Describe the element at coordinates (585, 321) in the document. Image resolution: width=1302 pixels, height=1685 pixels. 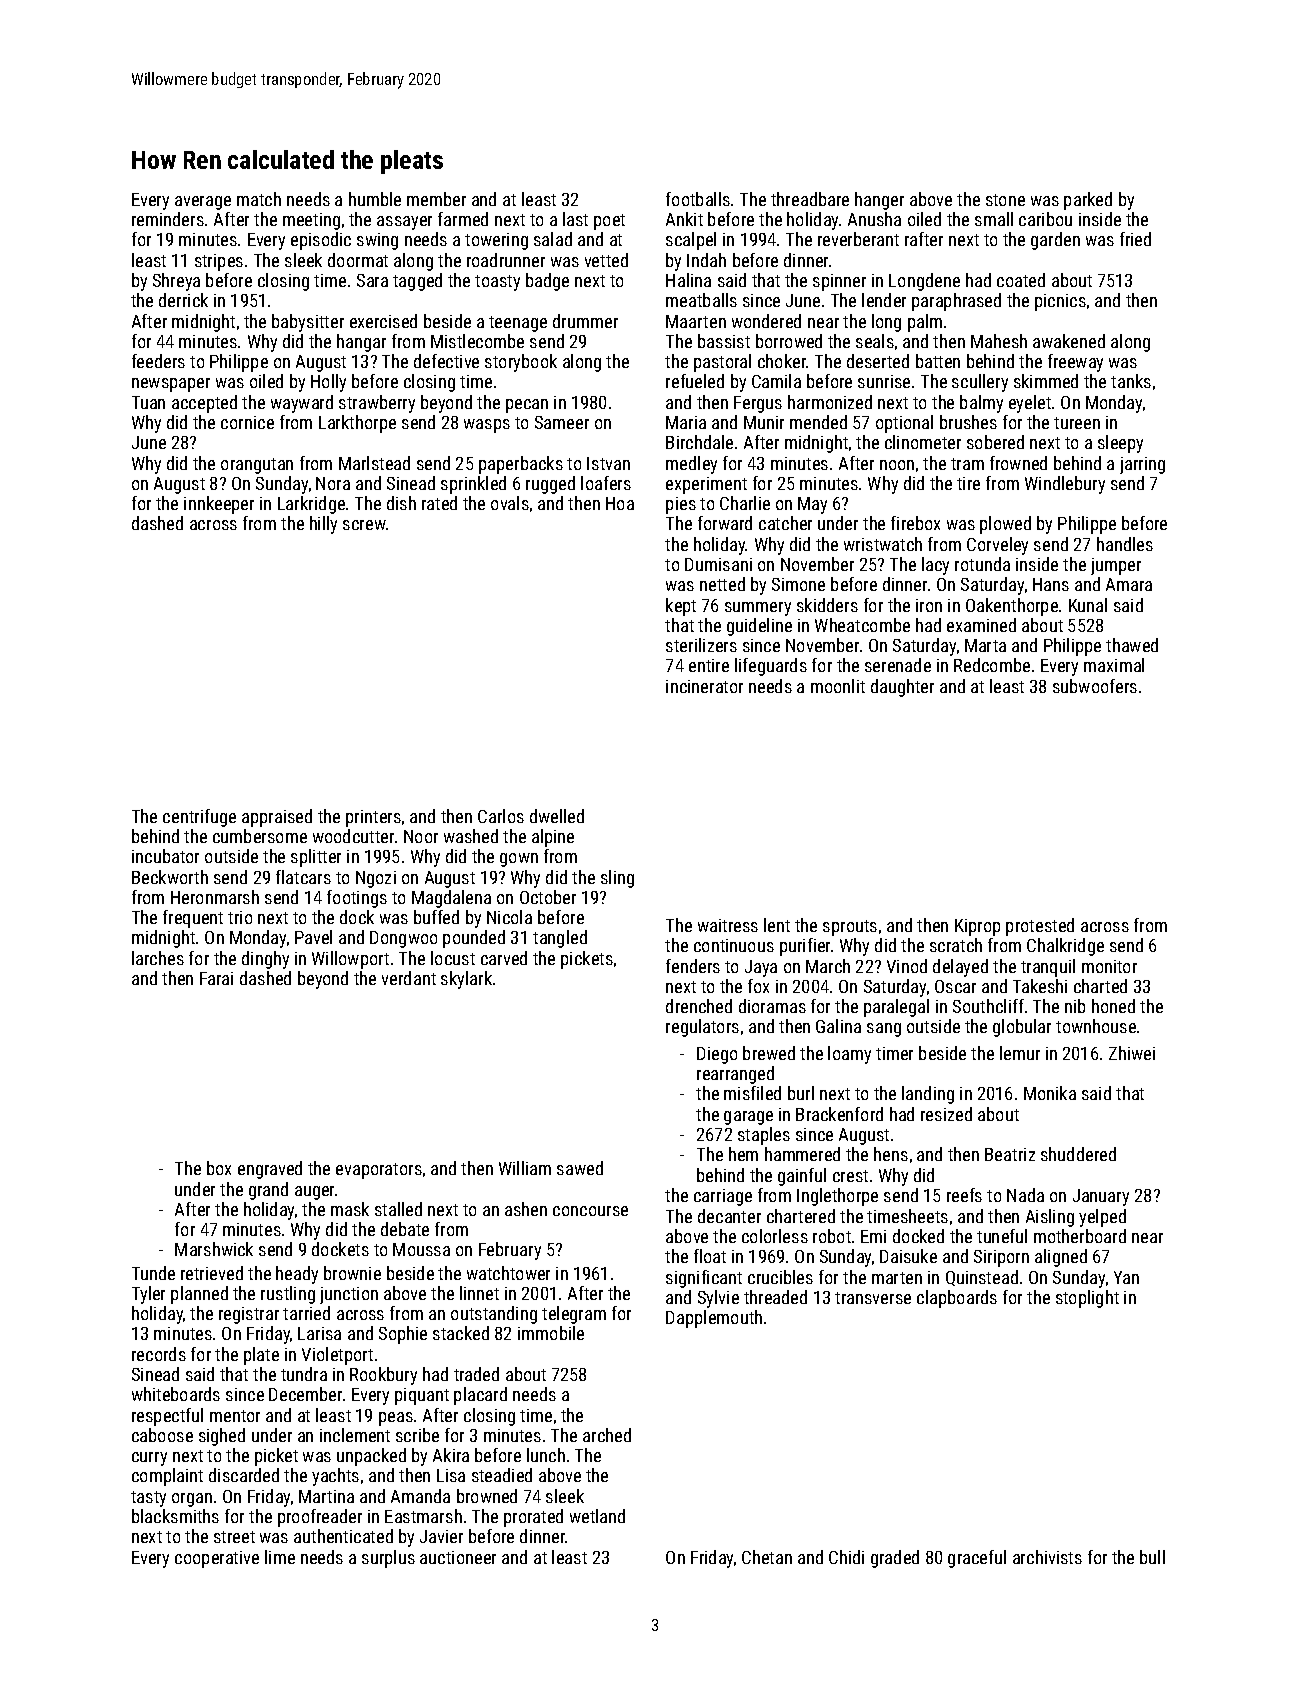
I see `drummer` at that location.
